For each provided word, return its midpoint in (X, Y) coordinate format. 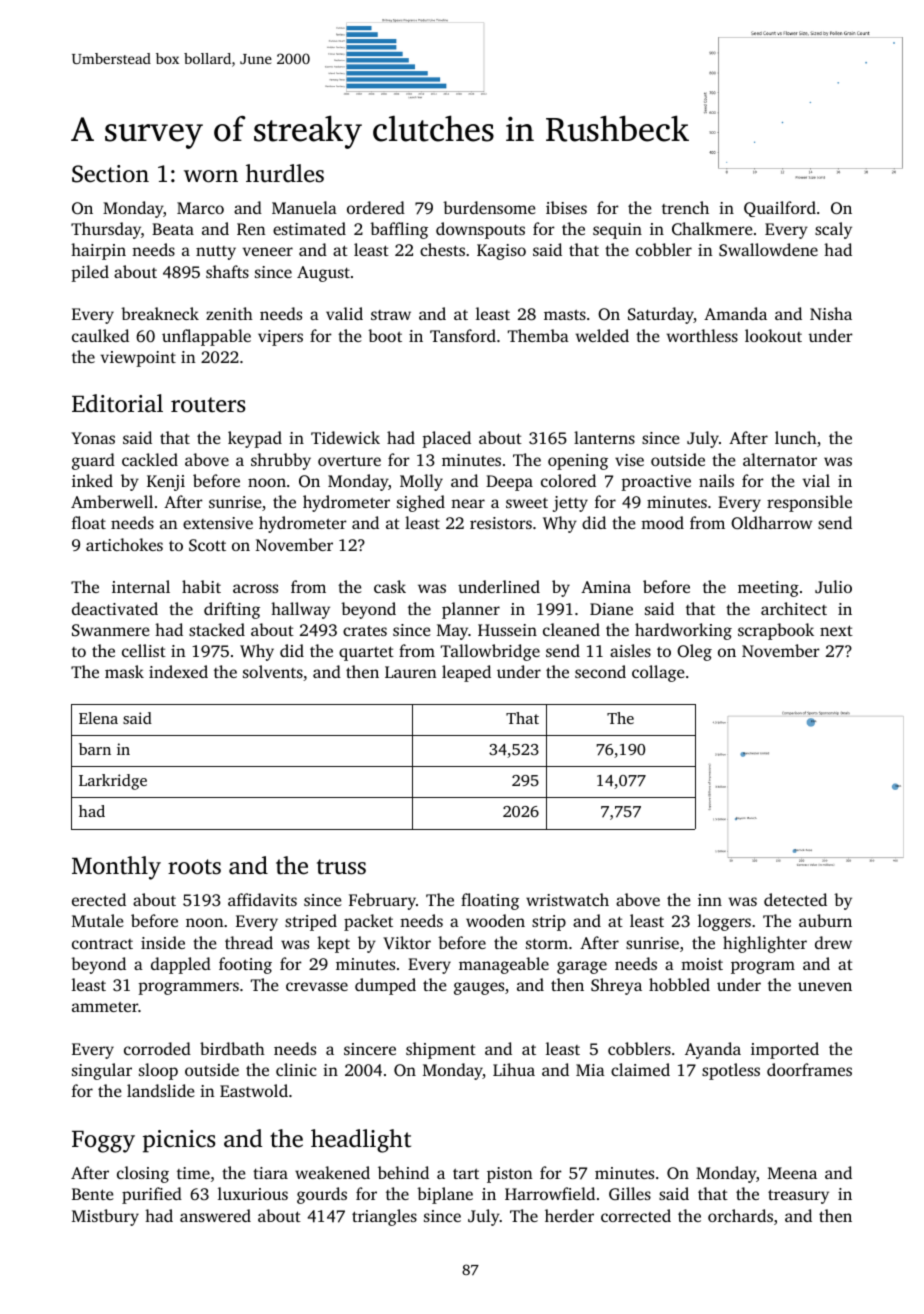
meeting (768, 589)
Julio (833, 587)
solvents (273, 671)
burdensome (489, 207)
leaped (466, 673)
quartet (366, 653)
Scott (207, 545)
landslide (161, 1090)
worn (211, 176)
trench (685, 207)
